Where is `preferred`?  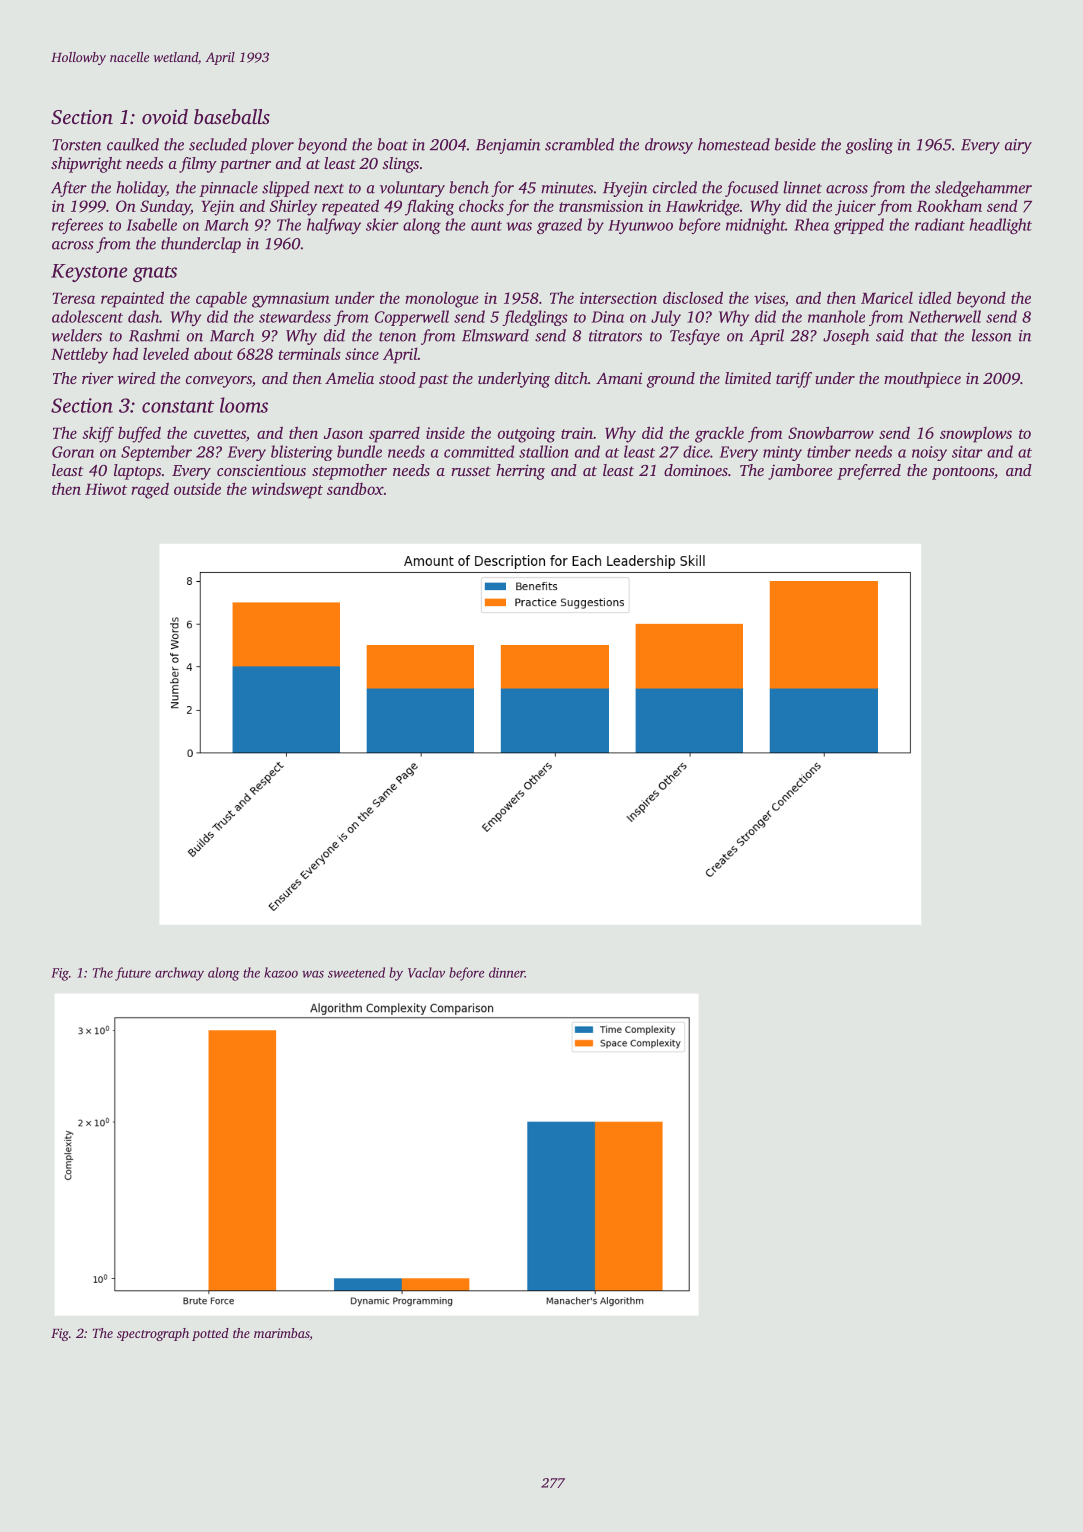 preferred is located at coordinates (869, 472).
